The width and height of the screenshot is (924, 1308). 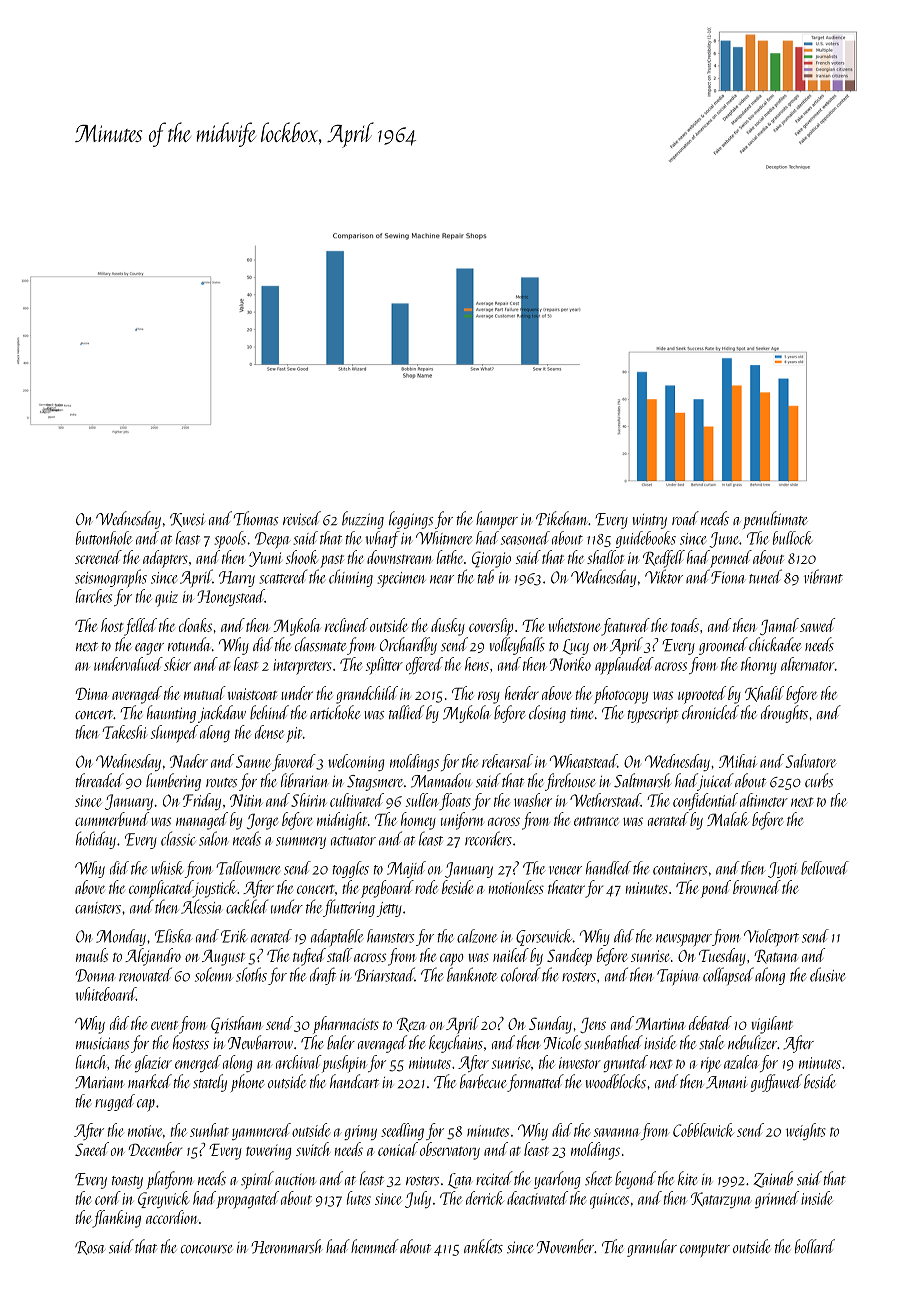 What do you see at coordinates (444, 538) in the screenshot?
I see `Whitmere` at bounding box center [444, 538].
